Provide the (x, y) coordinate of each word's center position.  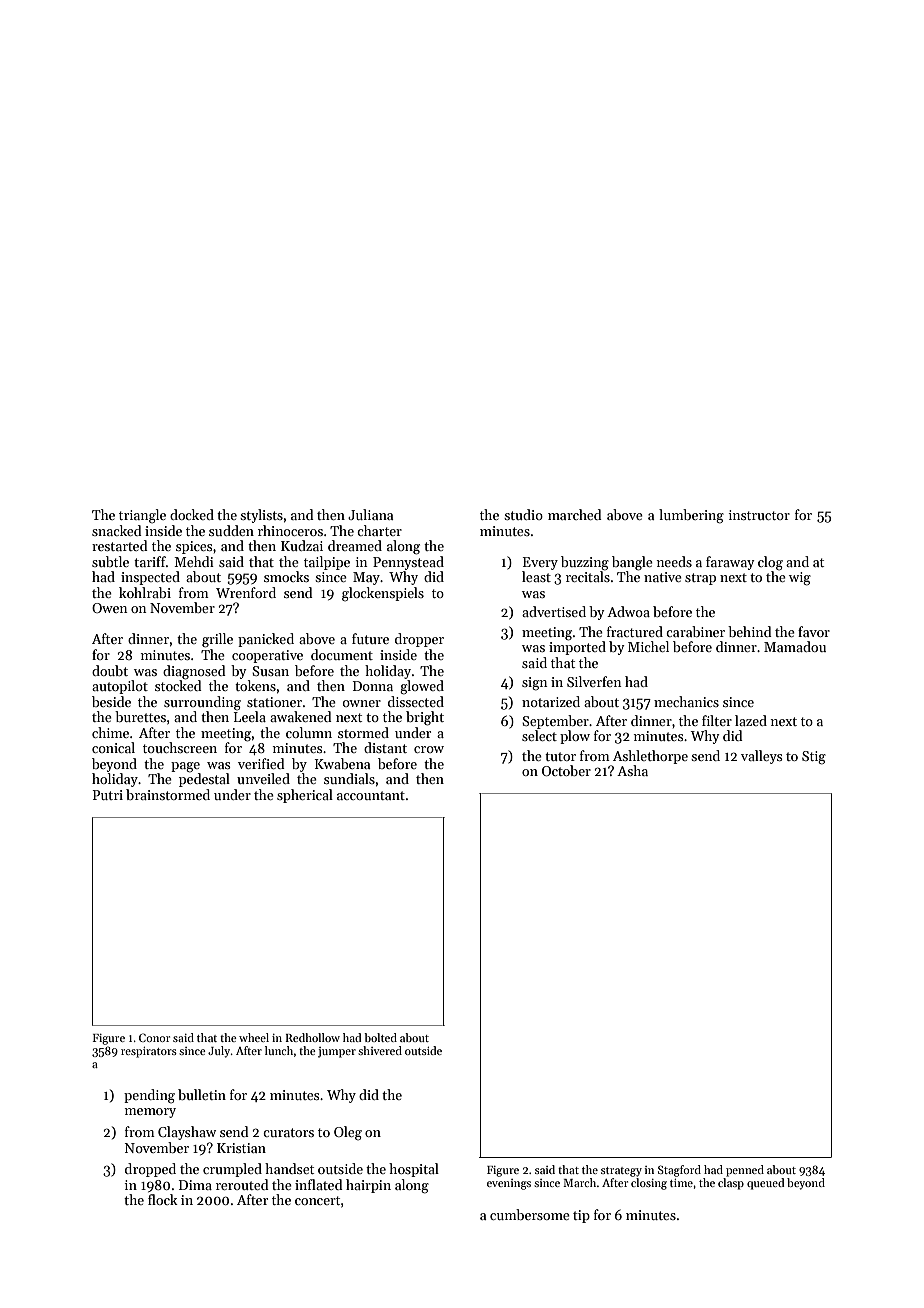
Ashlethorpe (650, 757)
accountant (371, 795)
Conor (154, 1037)
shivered (380, 1050)
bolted (380, 1037)
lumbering (691, 516)
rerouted (242, 1184)
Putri (107, 795)
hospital (414, 1170)
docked (192, 514)
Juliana (370, 514)
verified (261, 763)
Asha (632, 770)
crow (429, 749)
